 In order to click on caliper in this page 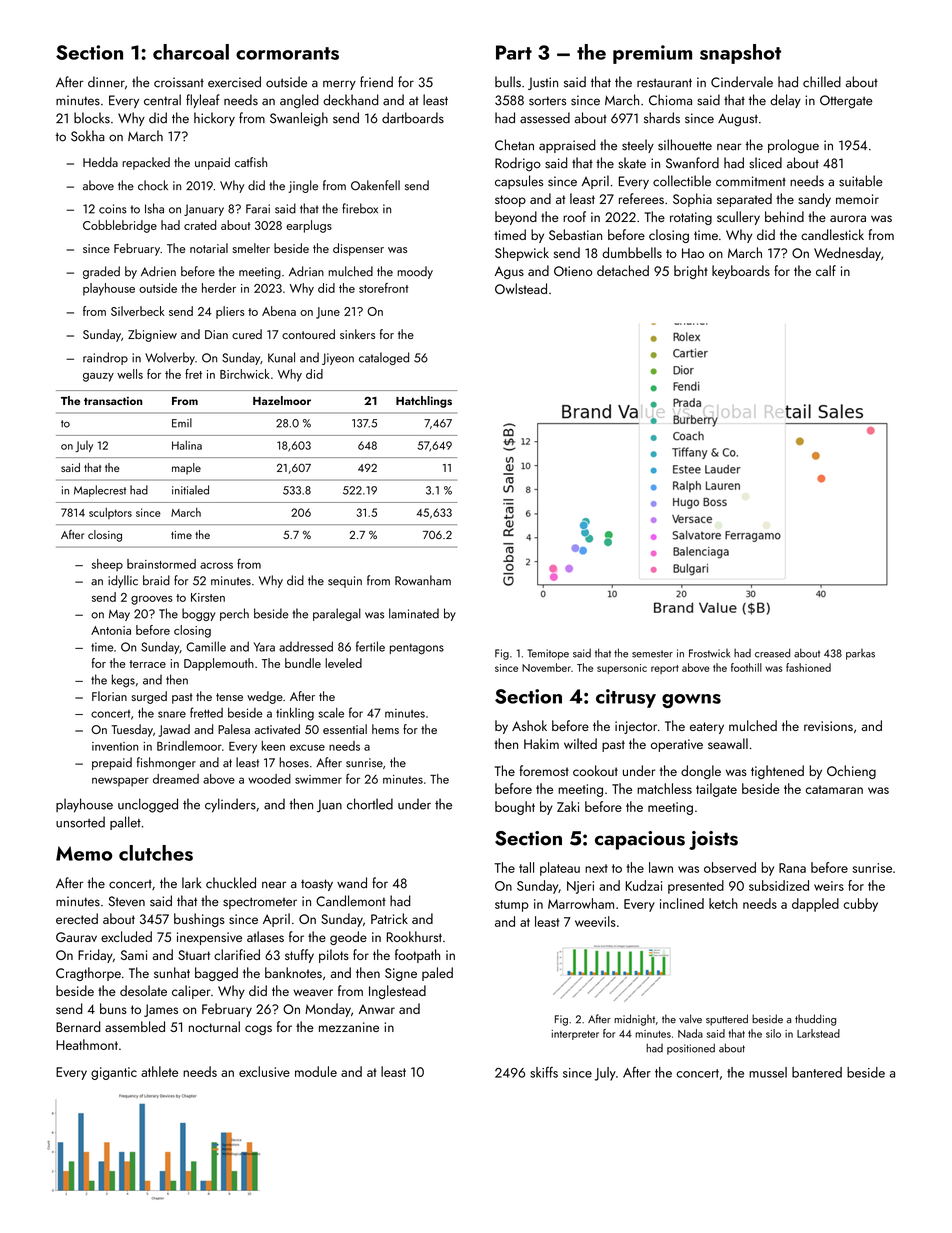, I will do `click(191, 992)`.
